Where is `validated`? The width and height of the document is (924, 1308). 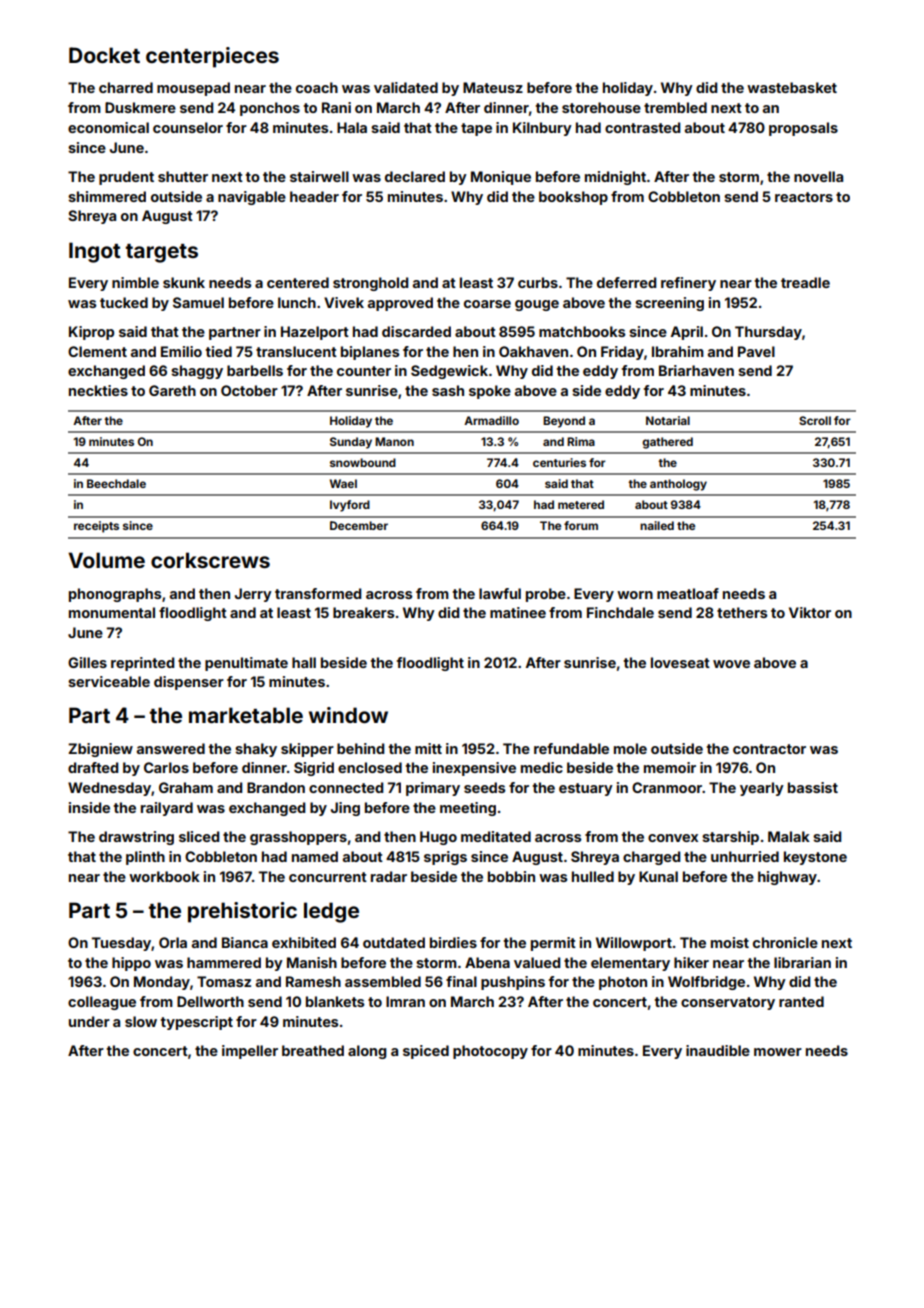
validated is located at coordinates (406, 87).
